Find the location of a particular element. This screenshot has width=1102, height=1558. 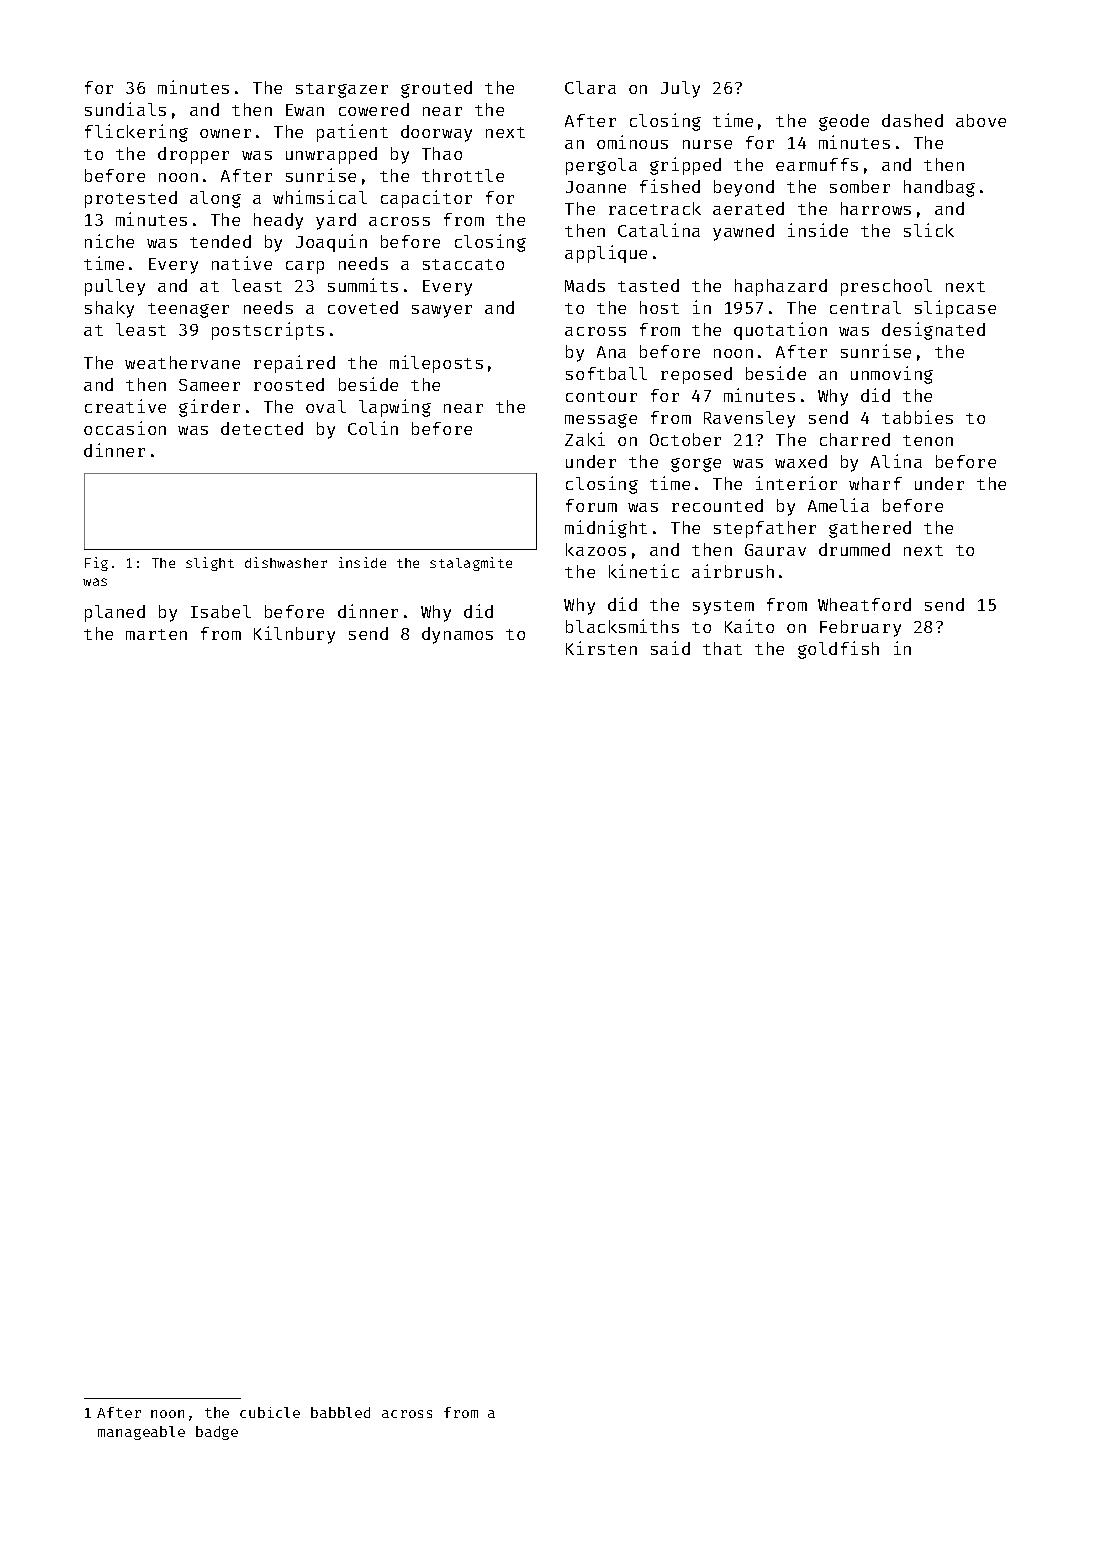

mileposts is located at coordinates (436, 364).
